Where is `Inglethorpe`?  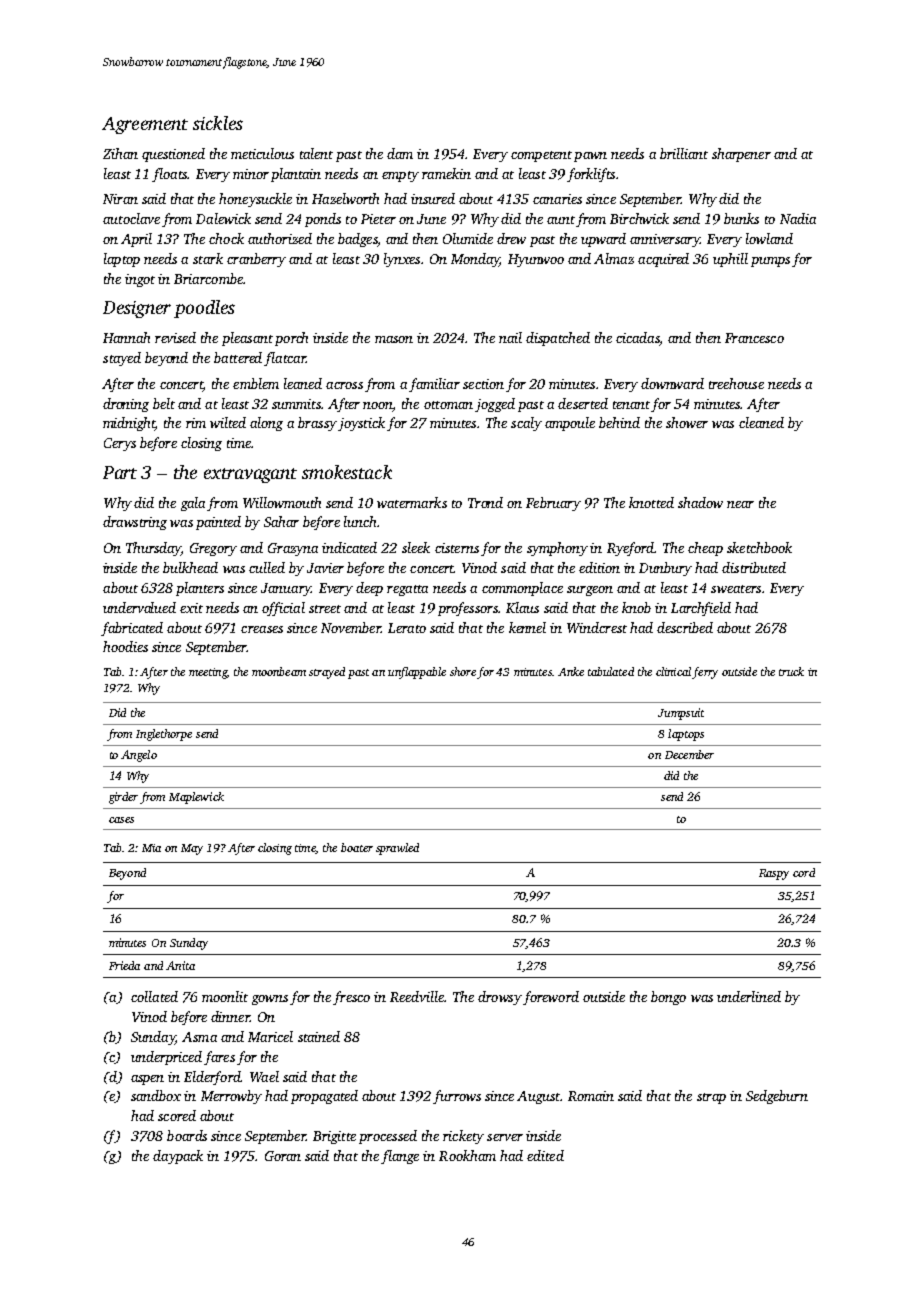
Inglethorpe is located at coordinates (164, 735).
